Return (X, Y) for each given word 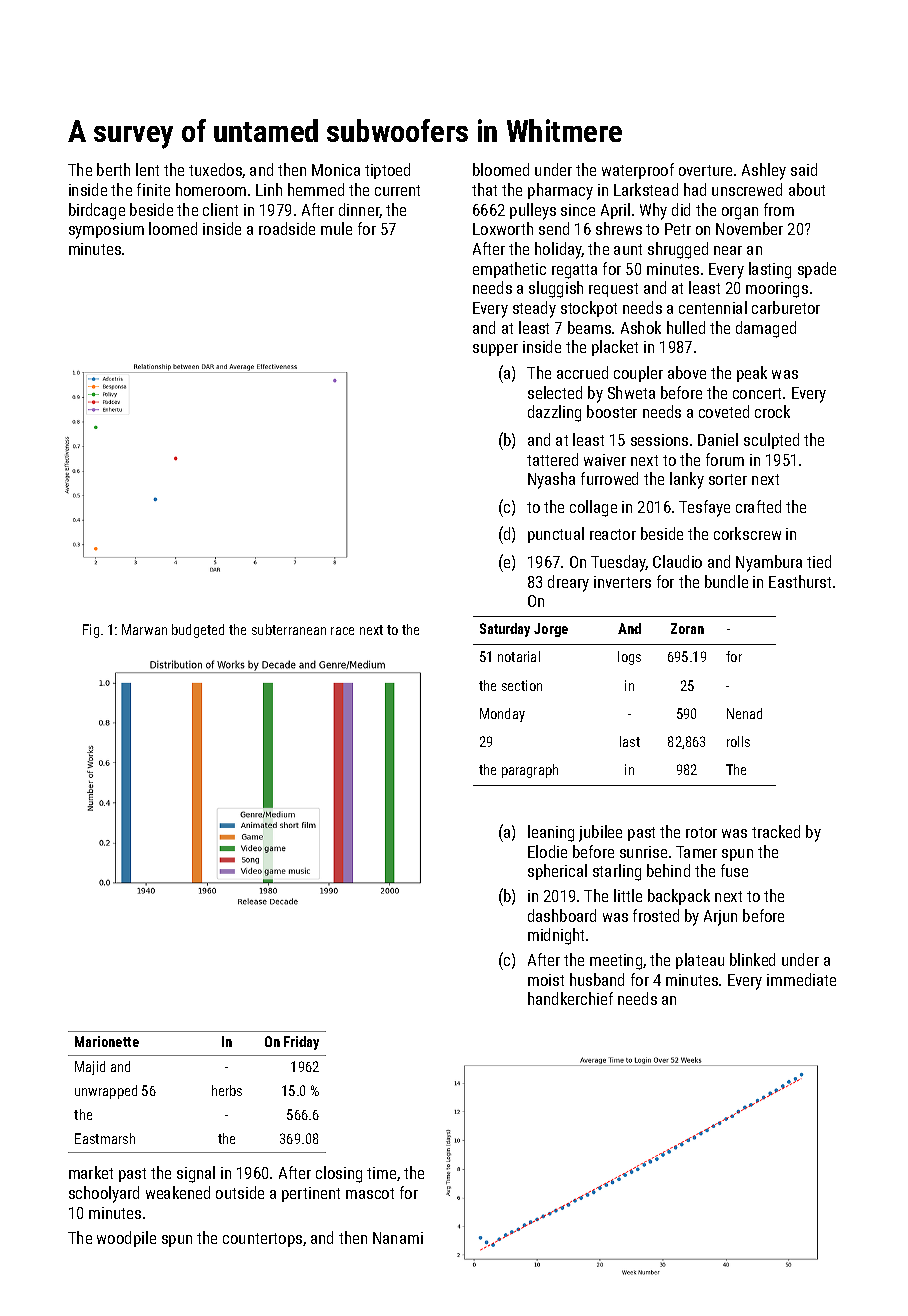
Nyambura (769, 563)
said (804, 169)
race (342, 631)
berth (113, 169)
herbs (227, 1090)
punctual (556, 535)
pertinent (311, 1194)
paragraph (530, 771)
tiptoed (387, 171)
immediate (801, 979)
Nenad (744, 713)
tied (819, 561)
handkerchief (570, 998)
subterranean (289, 629)
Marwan (144, 629)
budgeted (198, 631)
